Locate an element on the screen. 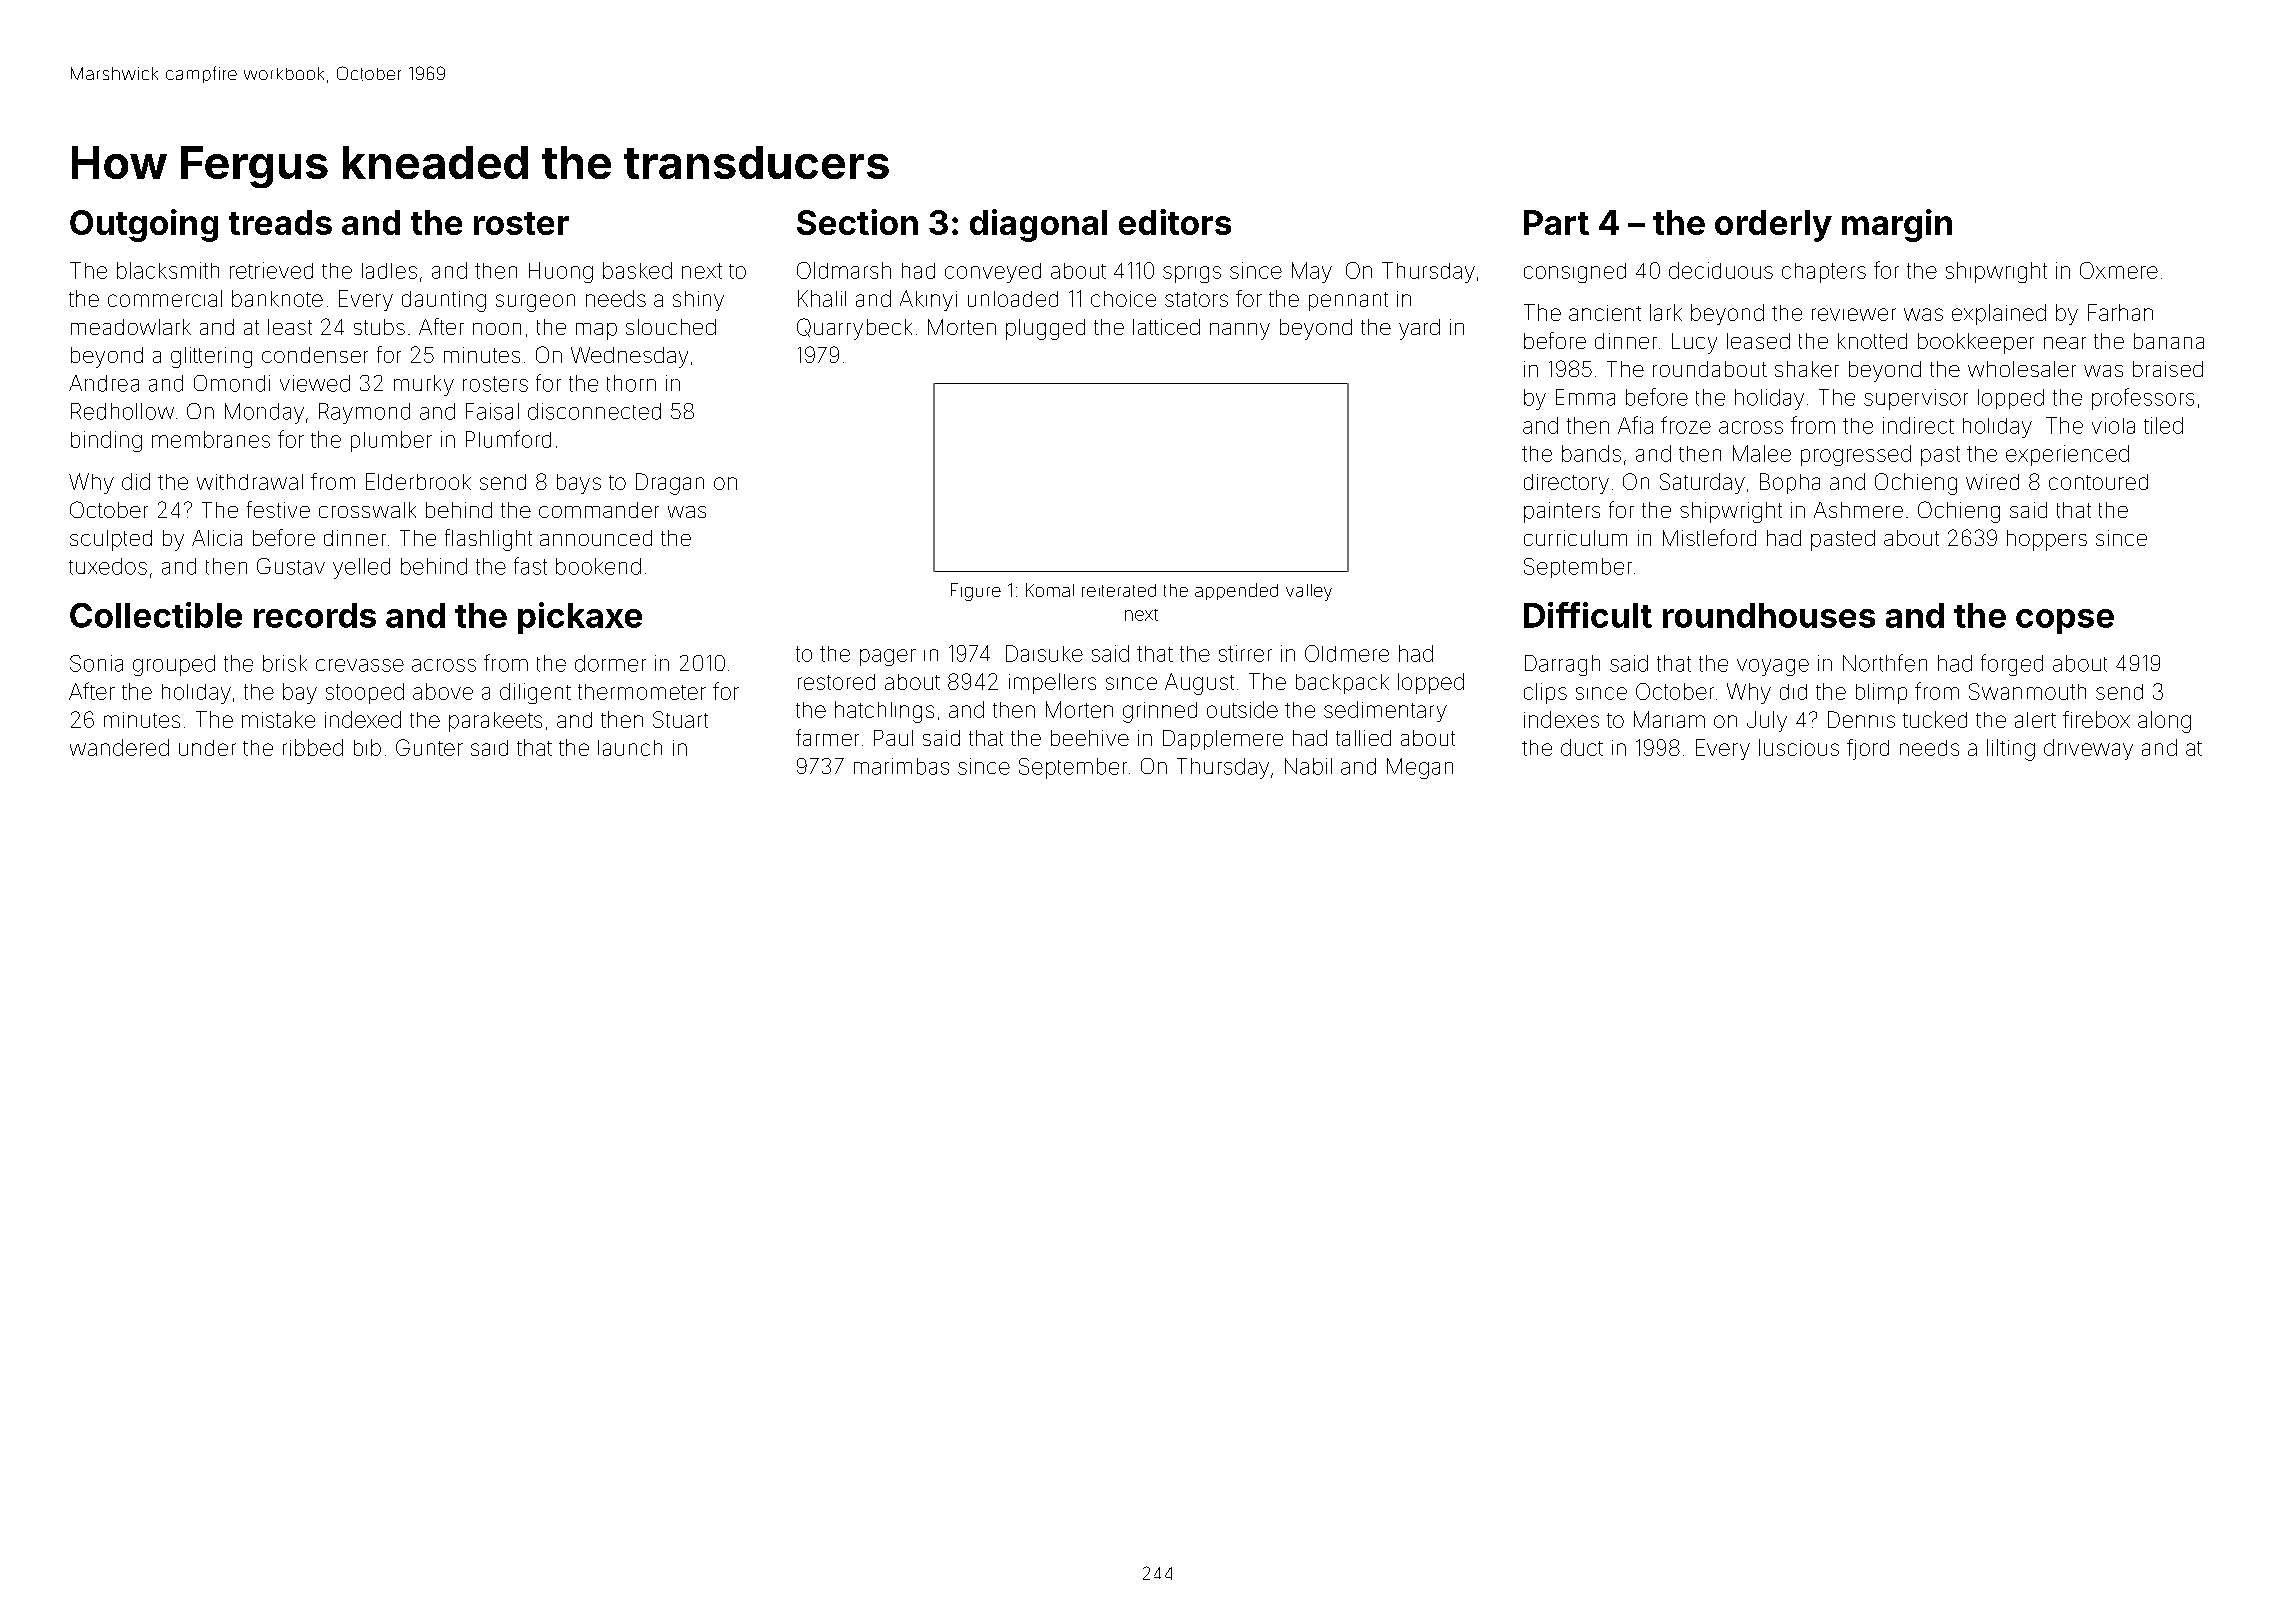  above is located at coordinates (443, 691).
